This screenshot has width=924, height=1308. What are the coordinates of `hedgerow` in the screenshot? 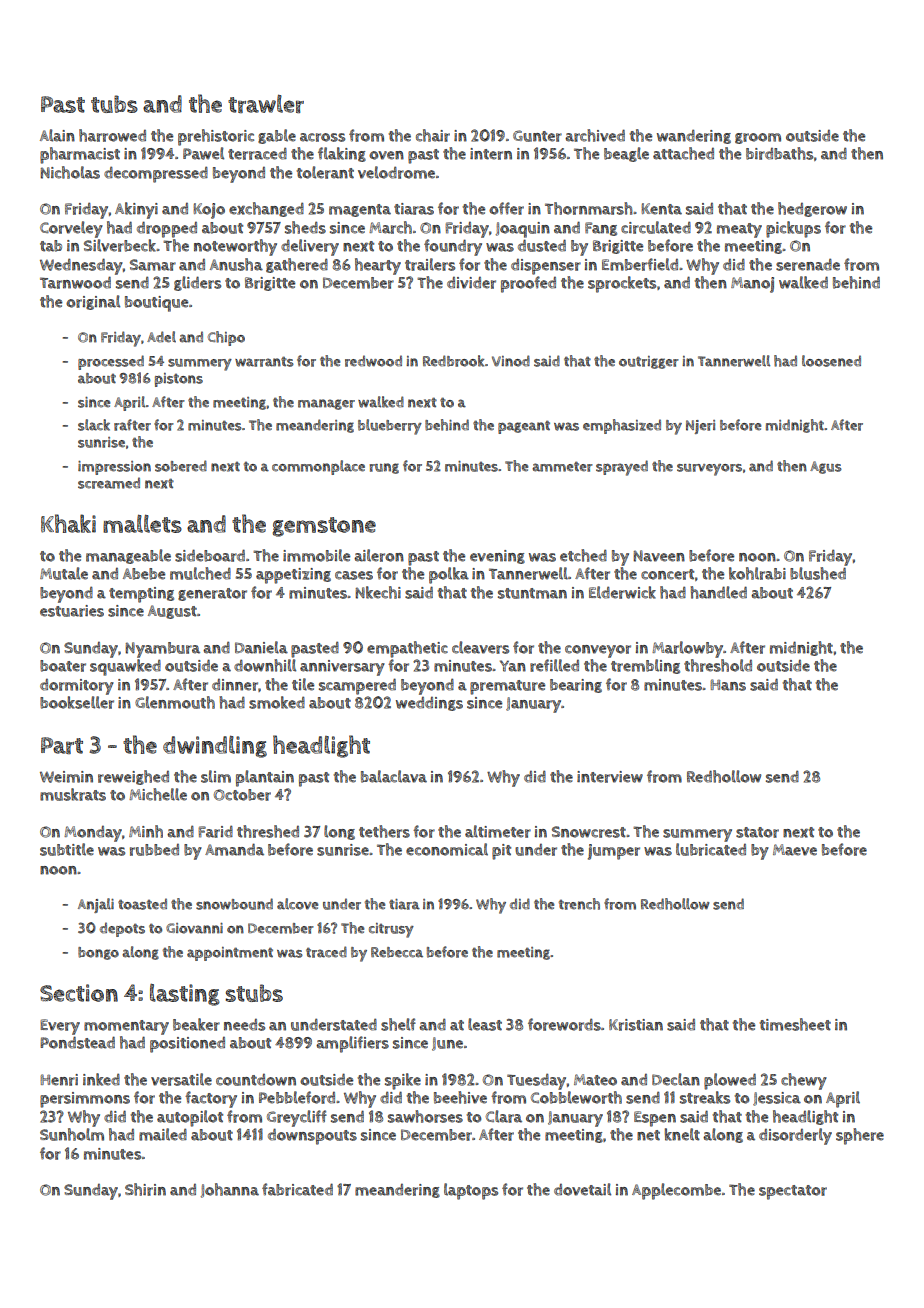 It's located at (812, 209).
